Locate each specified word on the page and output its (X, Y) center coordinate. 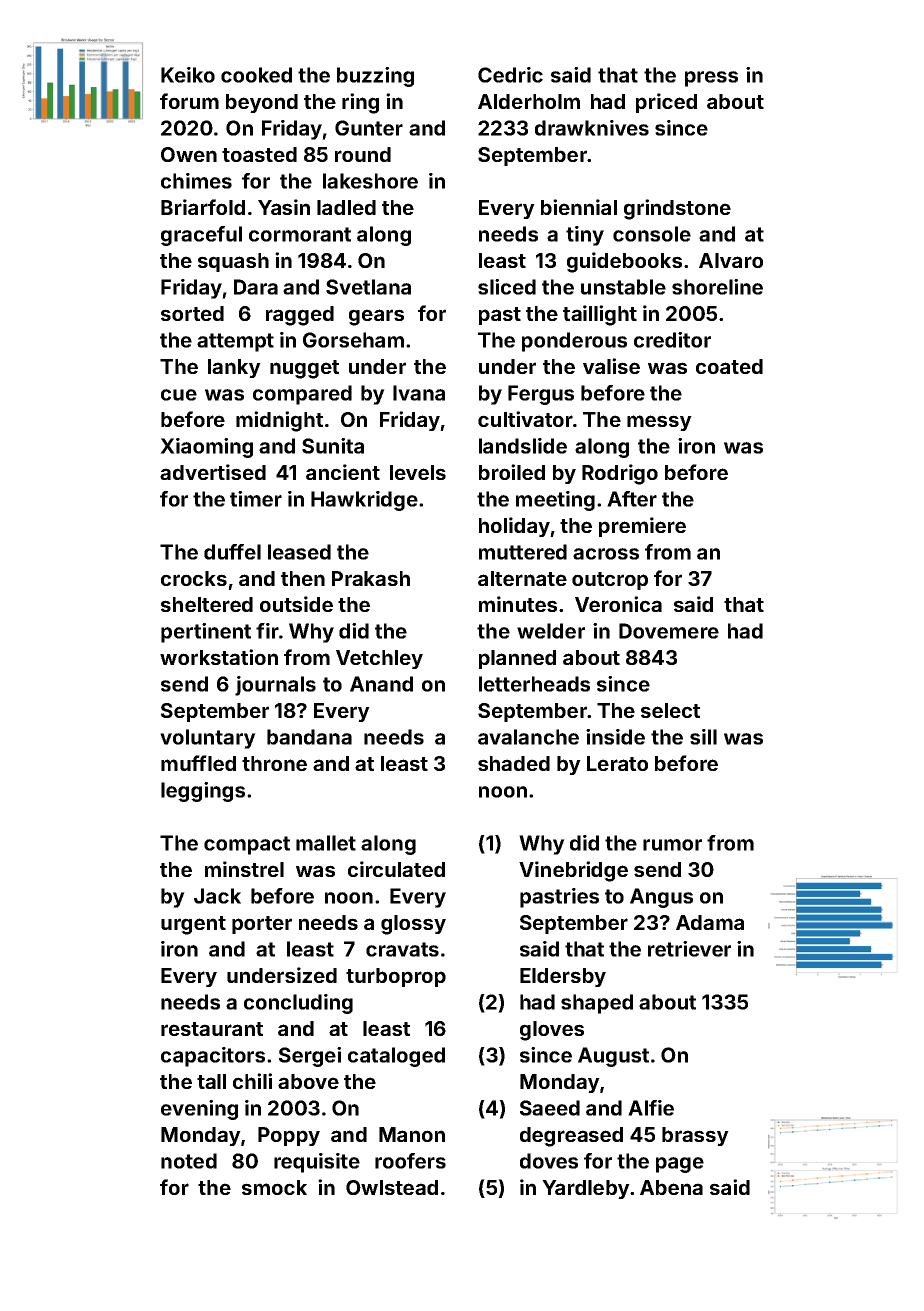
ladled (346, 207)
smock (274, 1187)
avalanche (528, 737)
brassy (695, 1136)
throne (274, 763)
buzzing (375, 77)
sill (703, 737)
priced (666, 103)
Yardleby (586, 1189)
